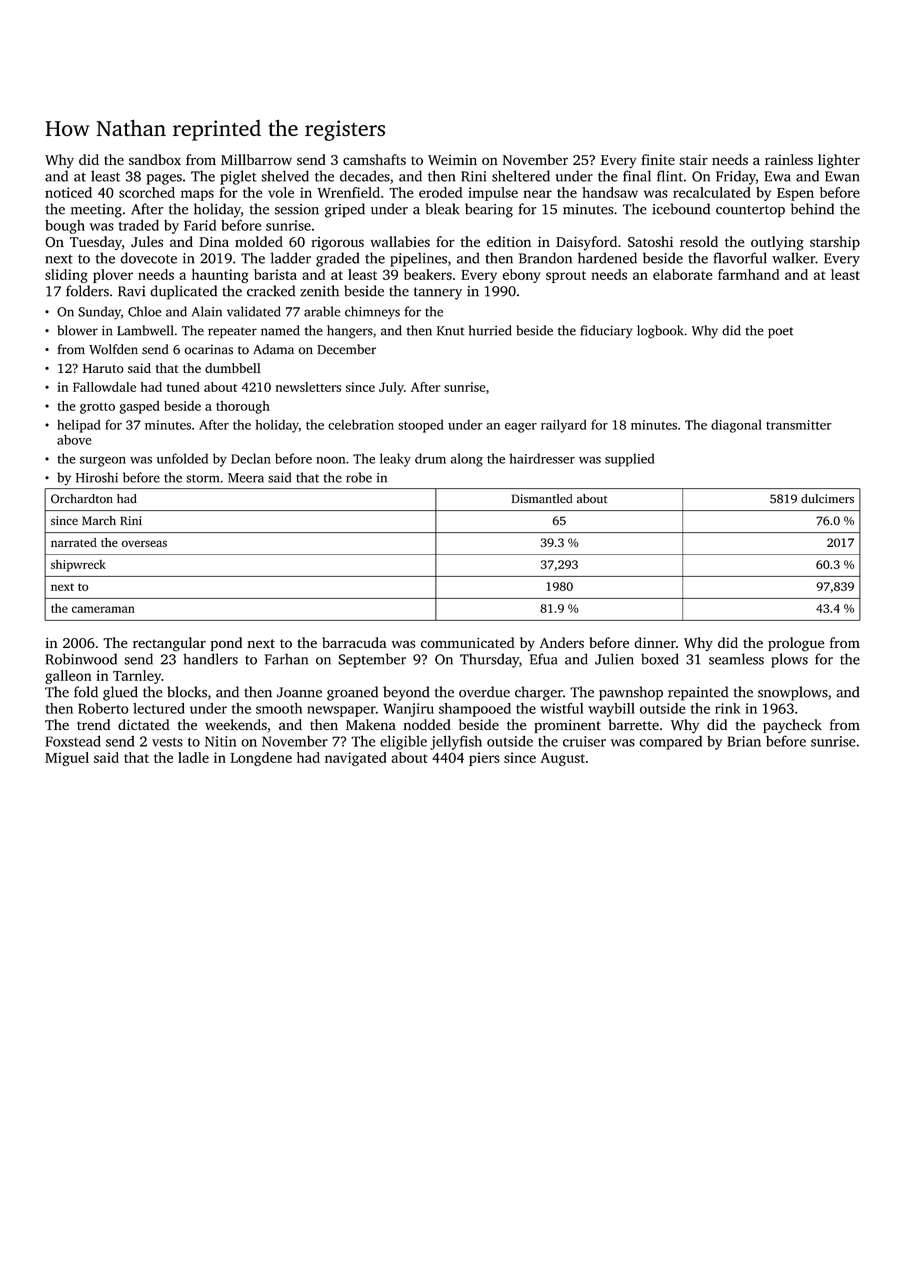 This screenshot has width=905, height=1286. Describe the element at coordinates (484, 759) in the screenshot. I see `piers` at that location.
